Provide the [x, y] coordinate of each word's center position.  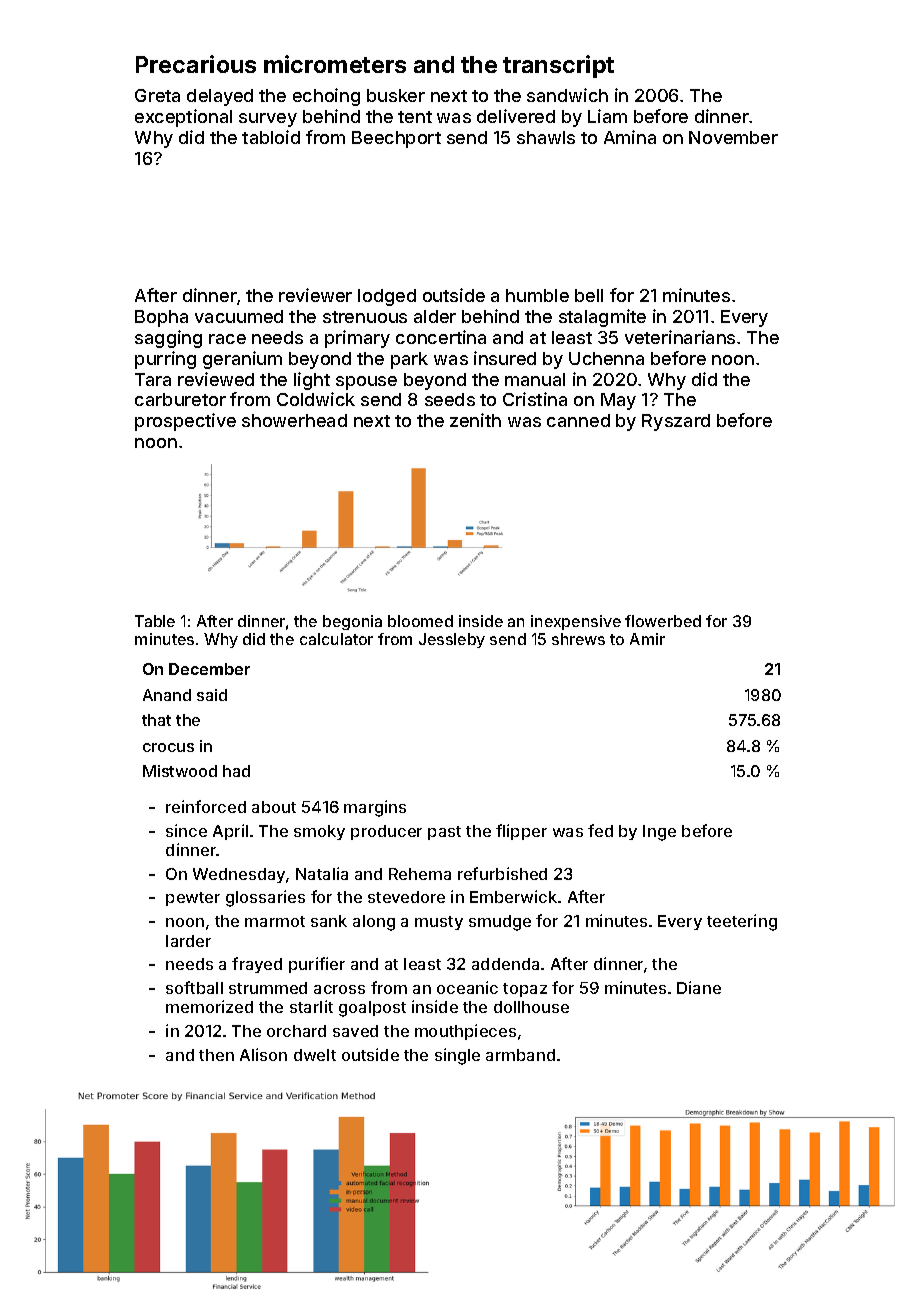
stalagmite [602, 318]
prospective [185, 422]
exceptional [183, 118]
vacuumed [239, 316]
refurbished [502, 873]
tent [415, 117]
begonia [352, 622]
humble [537, 295]
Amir [647, 639]
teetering [742, 922]
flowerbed [663, 621]
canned [578, 420]
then [216, 1055]
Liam [607, 116]
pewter [193, 899]
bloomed [420, 621]
